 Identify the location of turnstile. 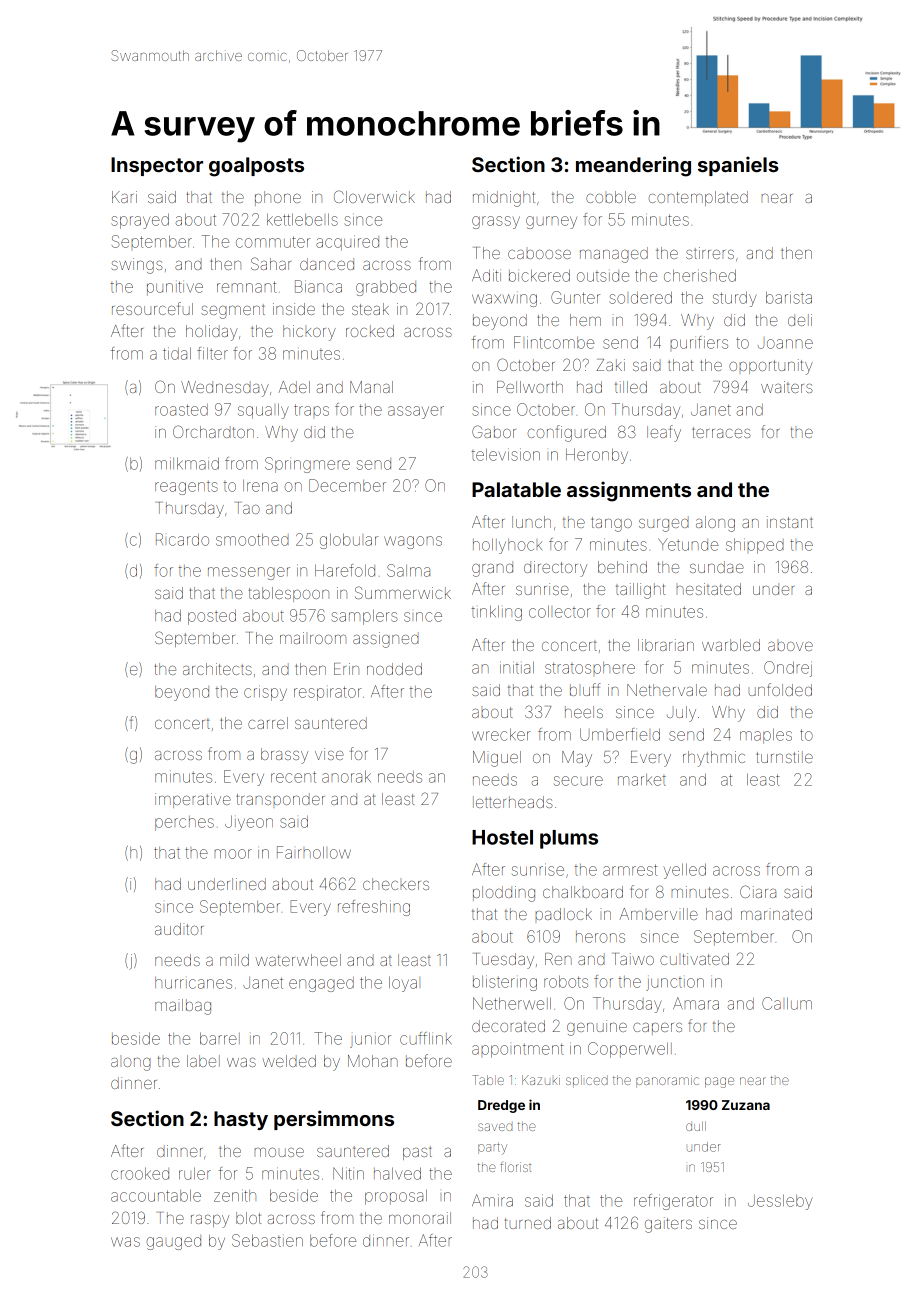
(784, 757).
